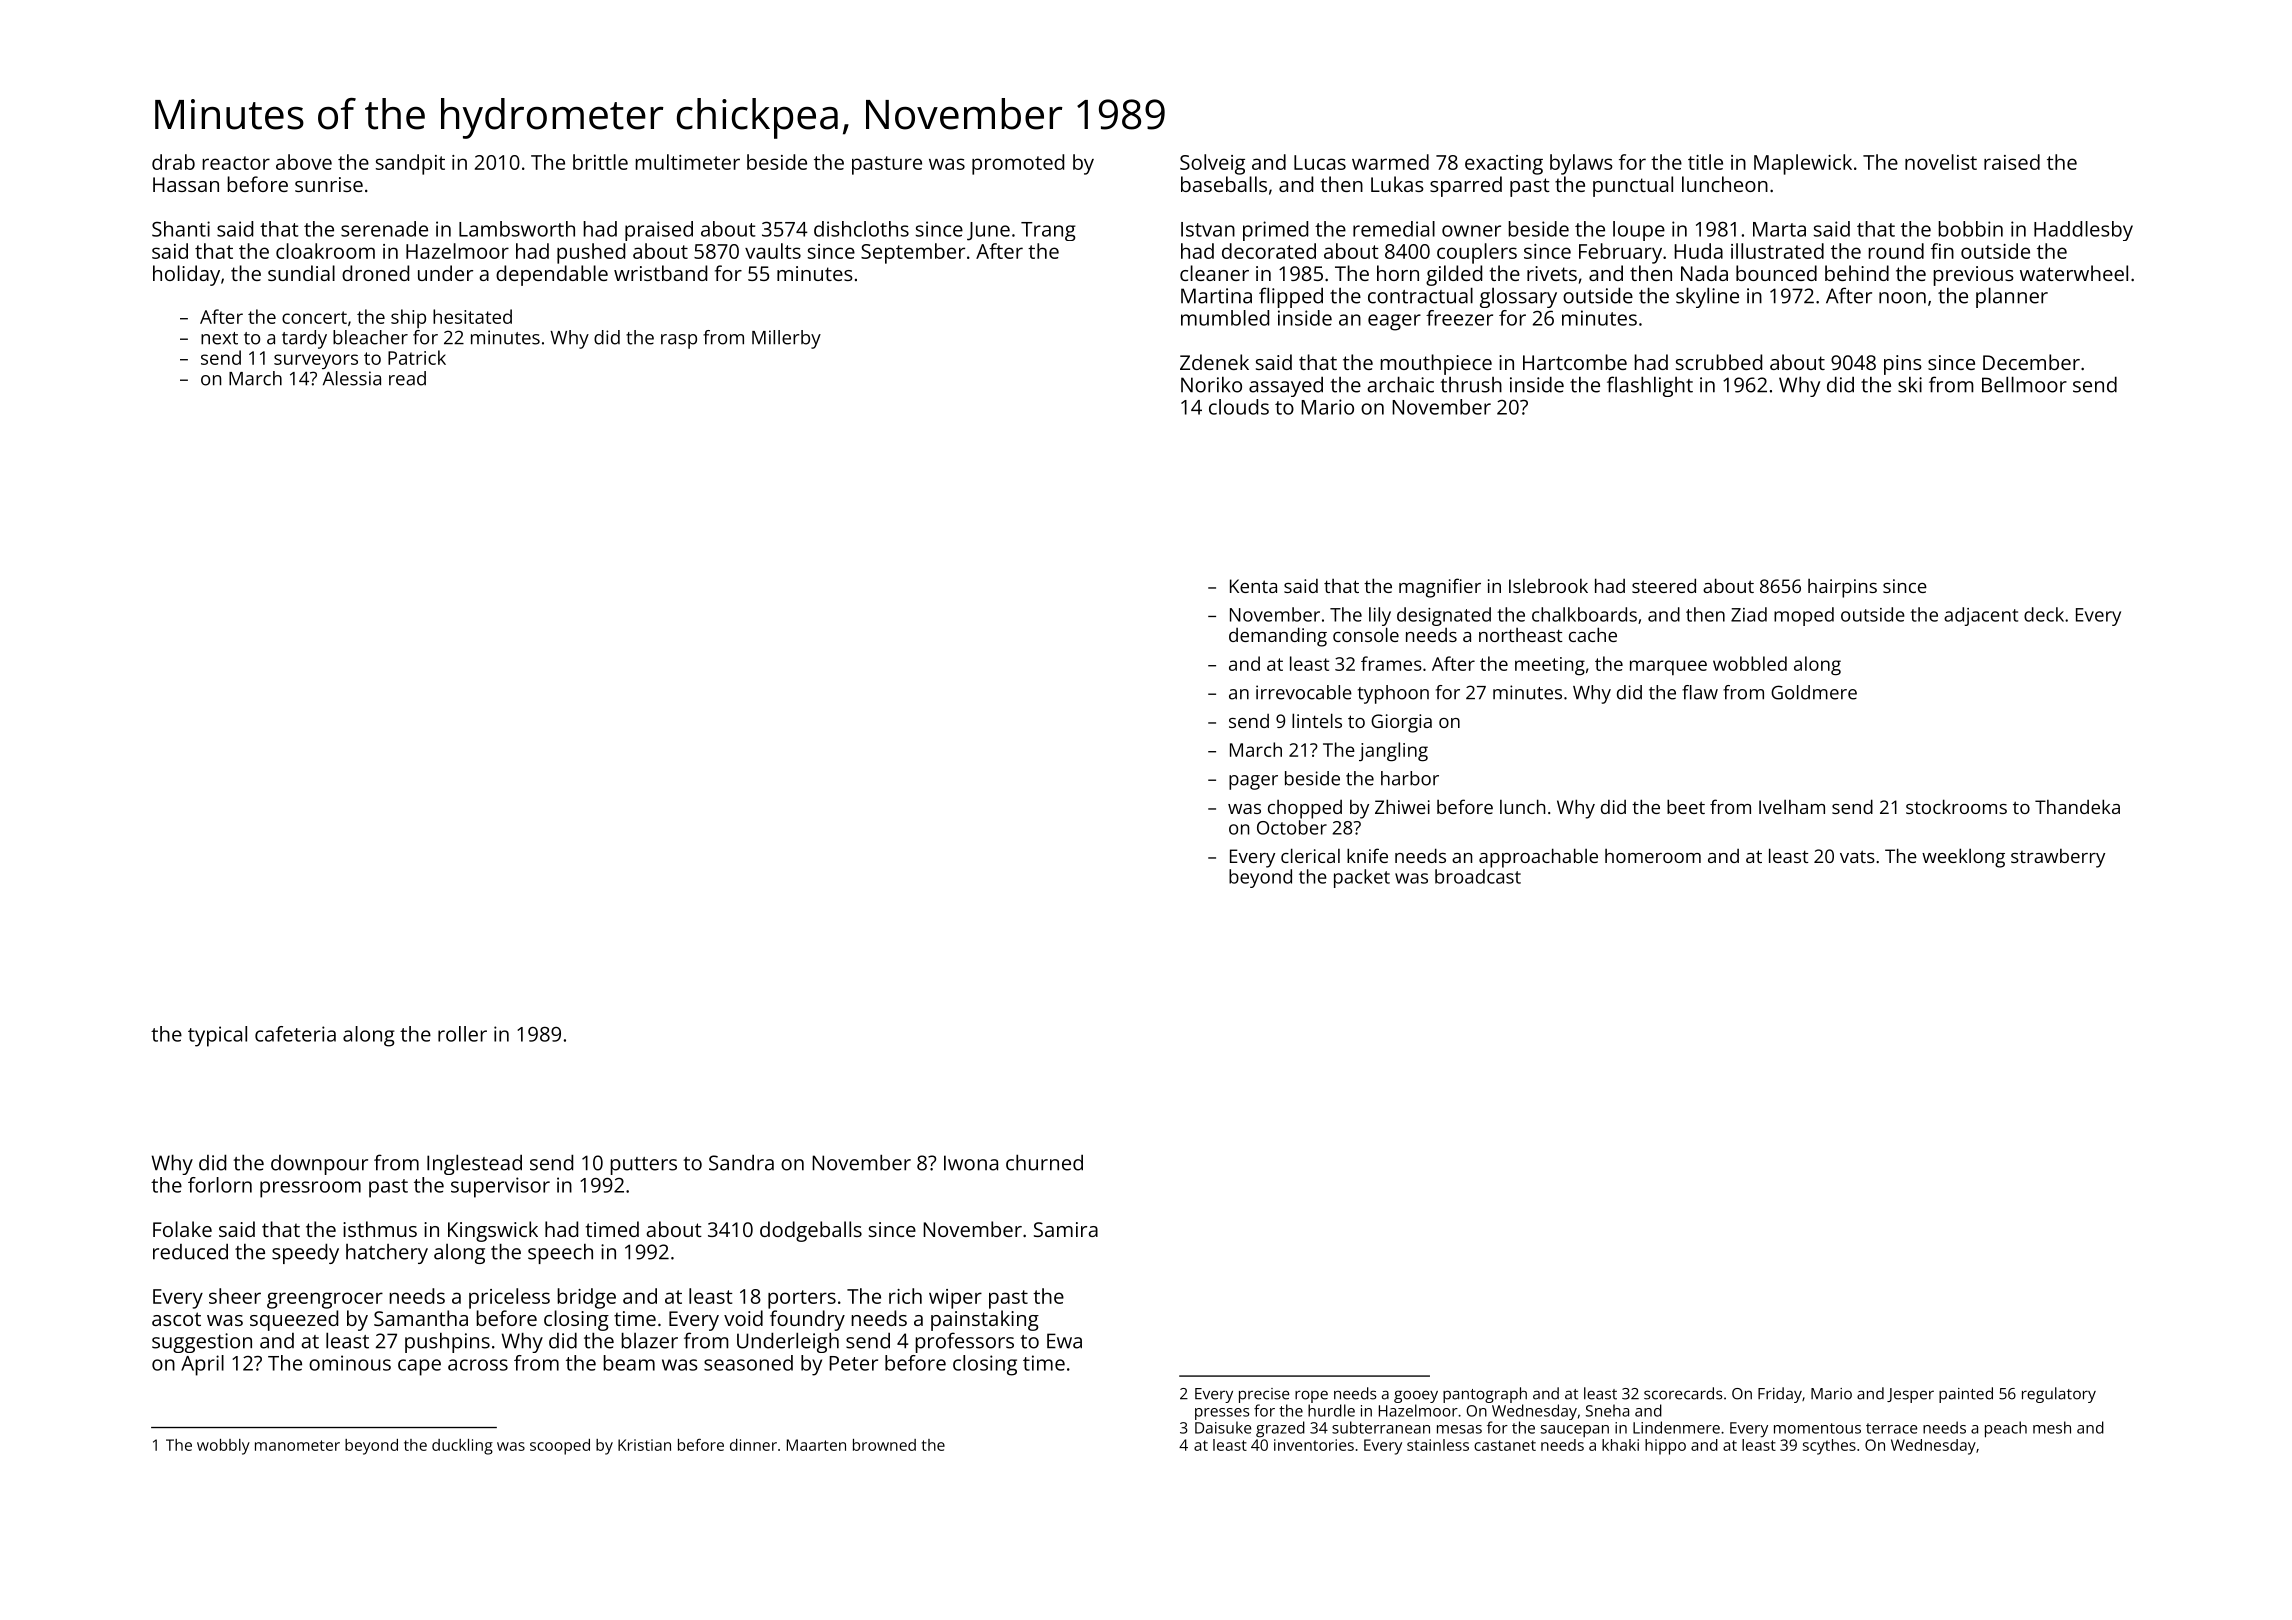  Describe the element at coordinates (600, 162) in the screenshot. I see `brittle` at that location.
